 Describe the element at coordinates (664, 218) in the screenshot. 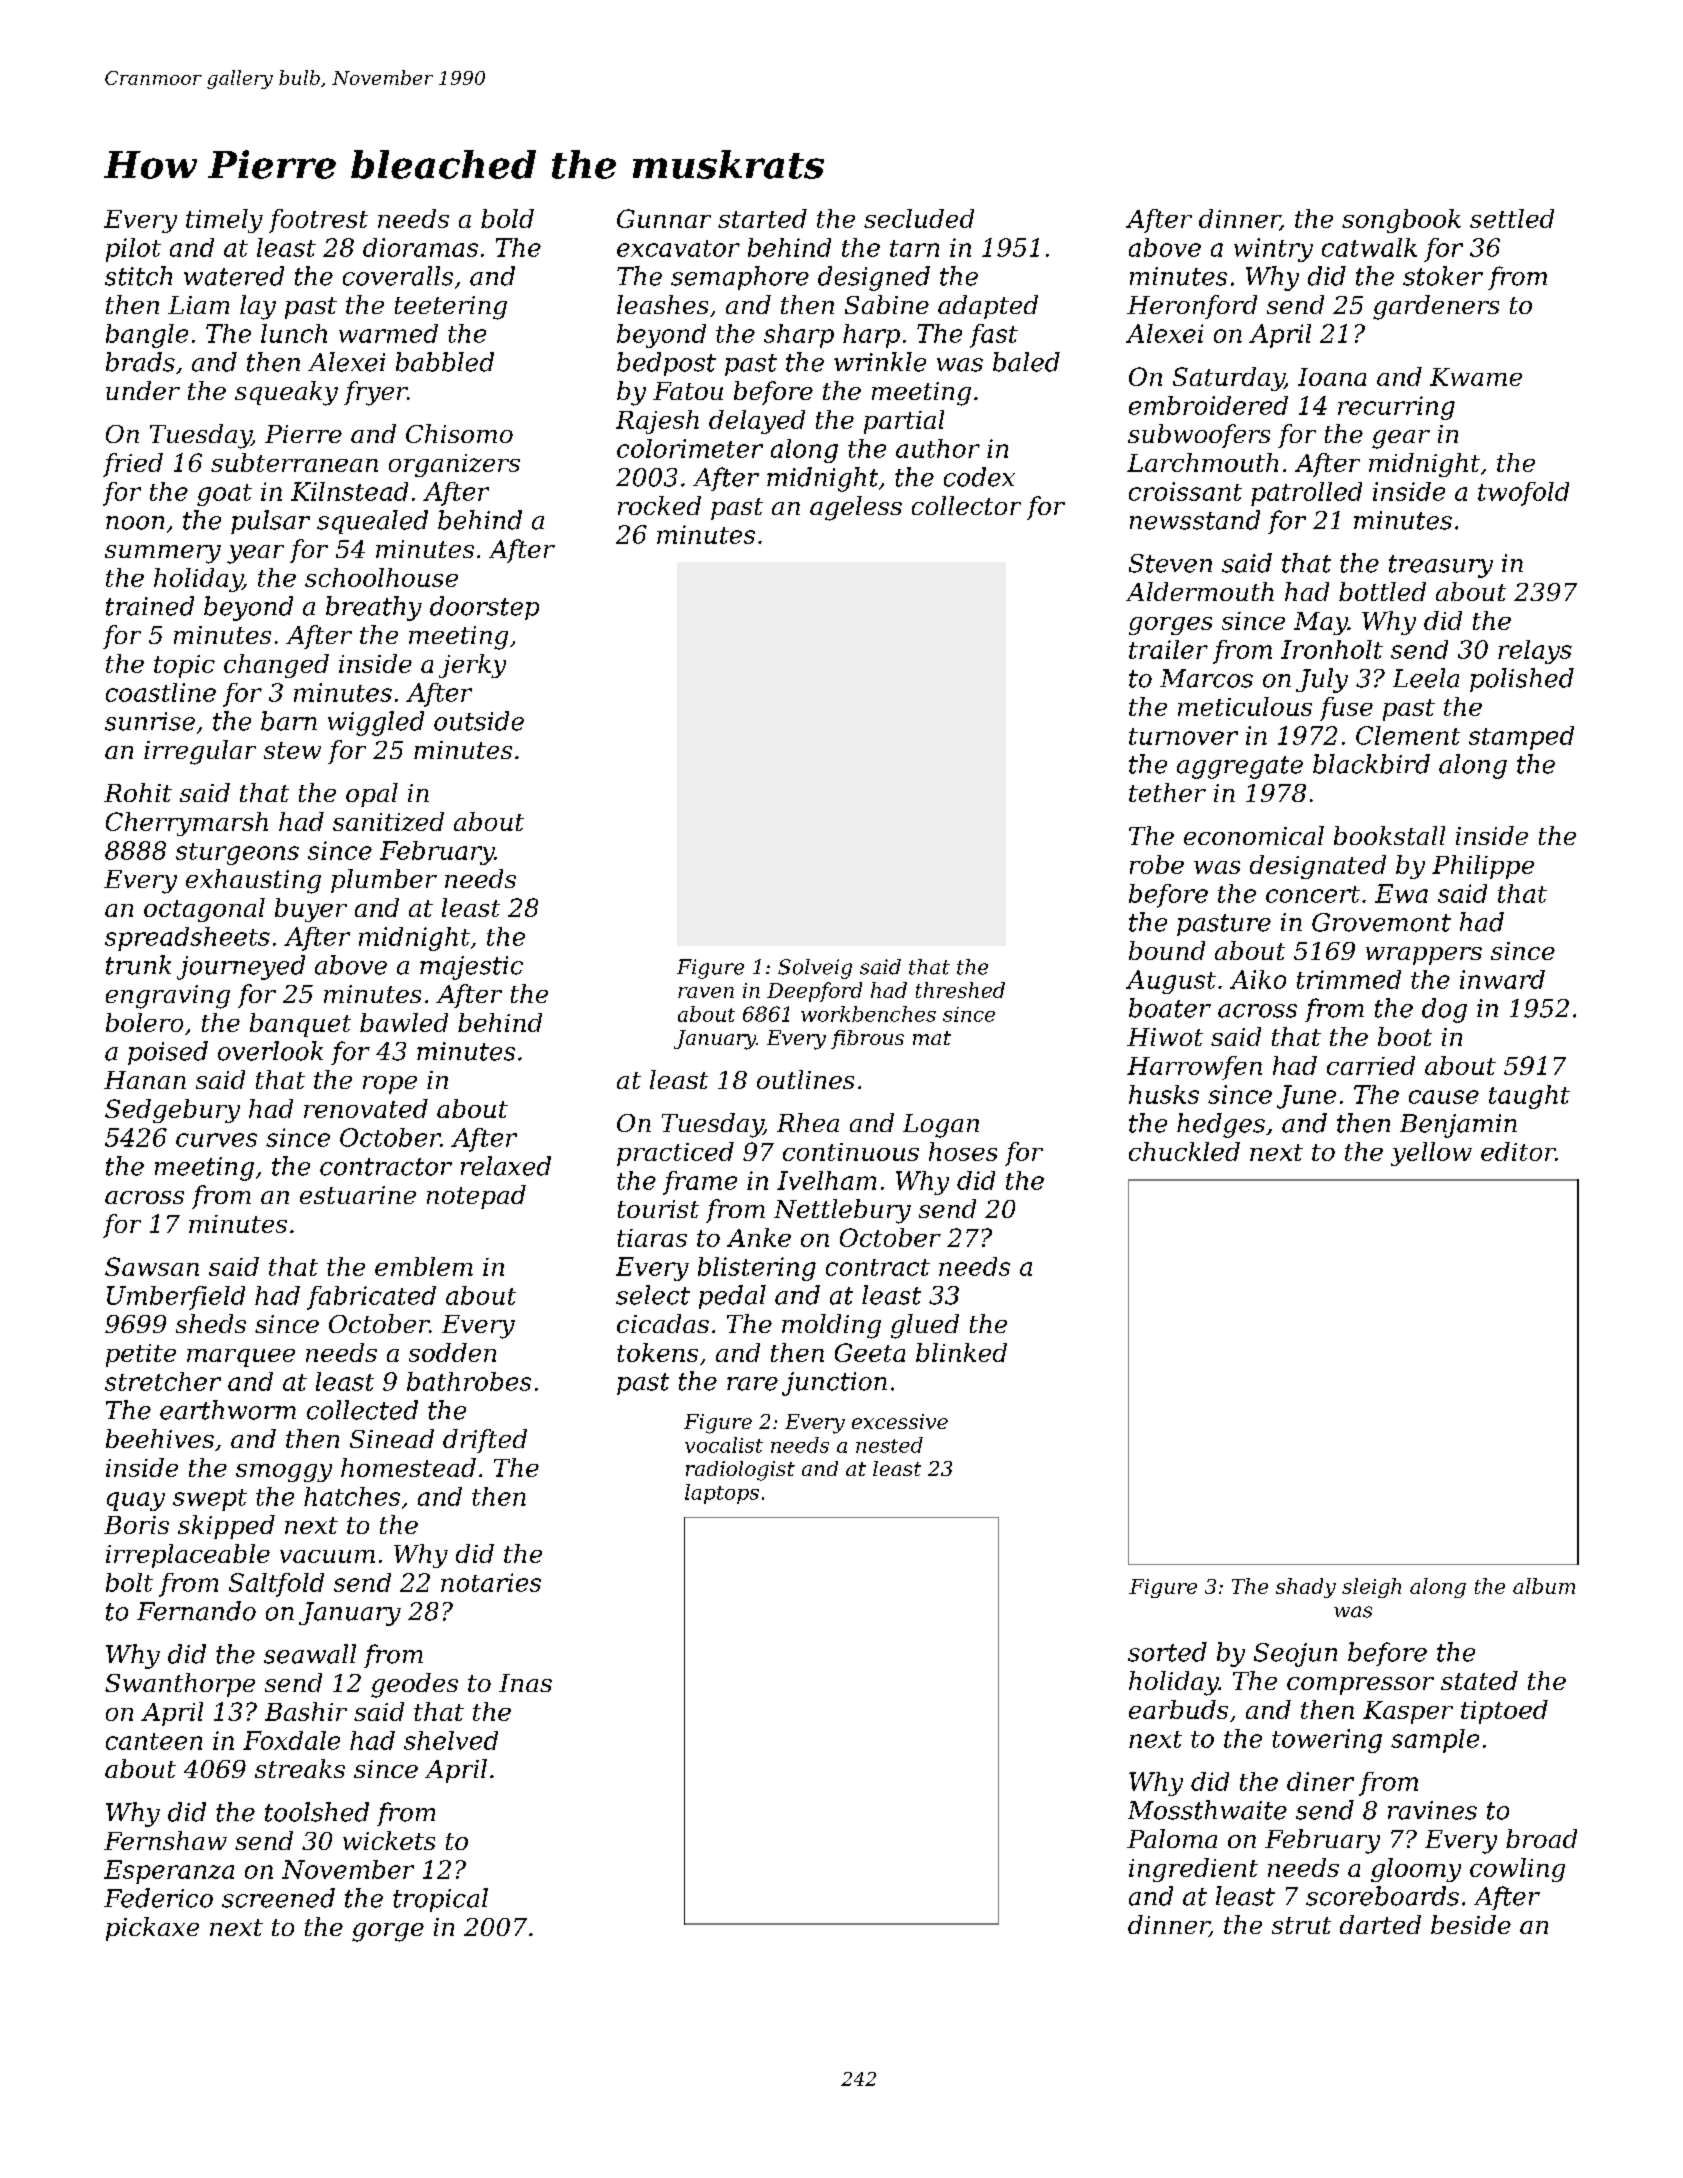

I see `Gunnar` at that location.
